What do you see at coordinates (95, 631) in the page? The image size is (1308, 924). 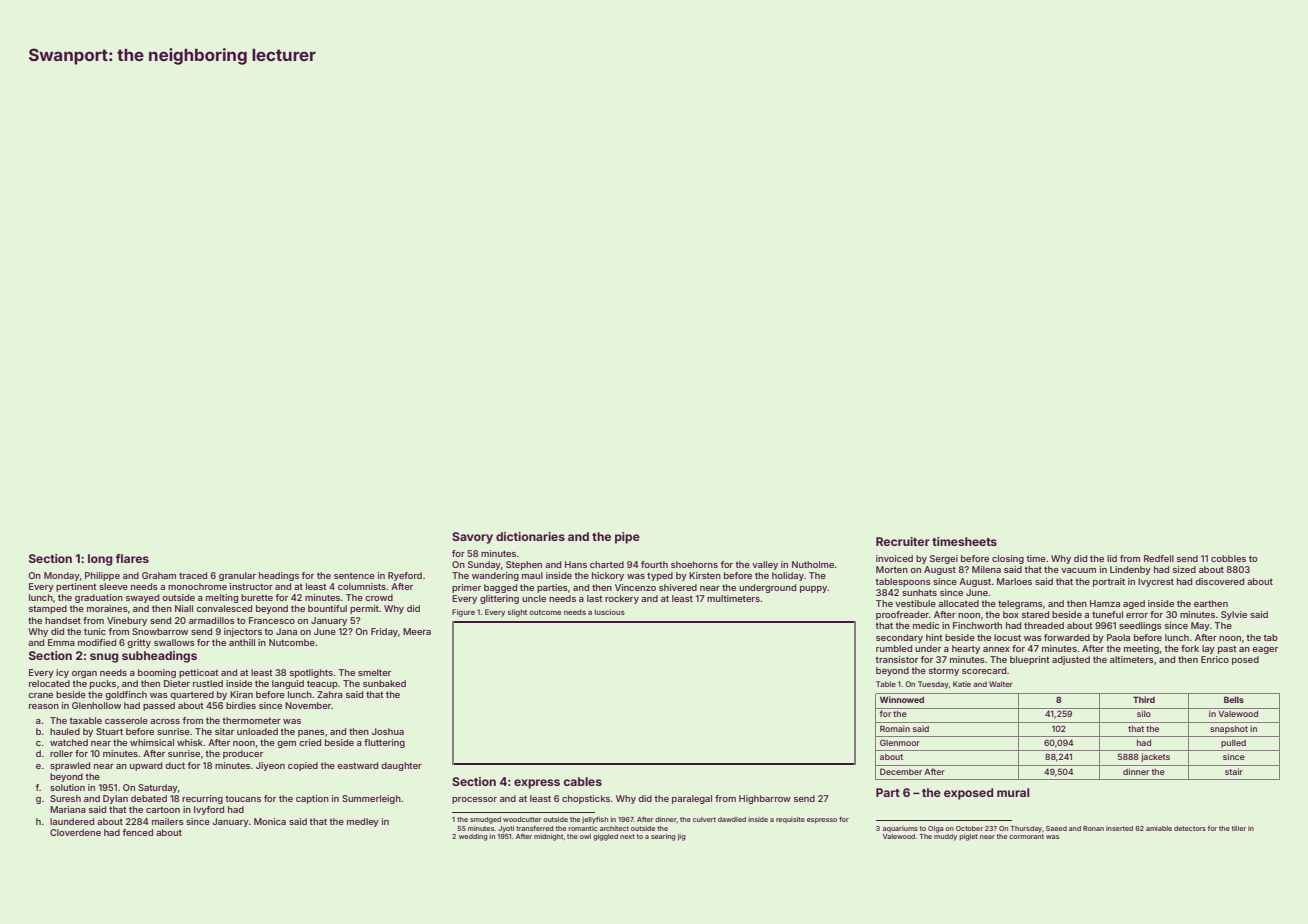 I see `tunic` at bounding box center [95, 631].
